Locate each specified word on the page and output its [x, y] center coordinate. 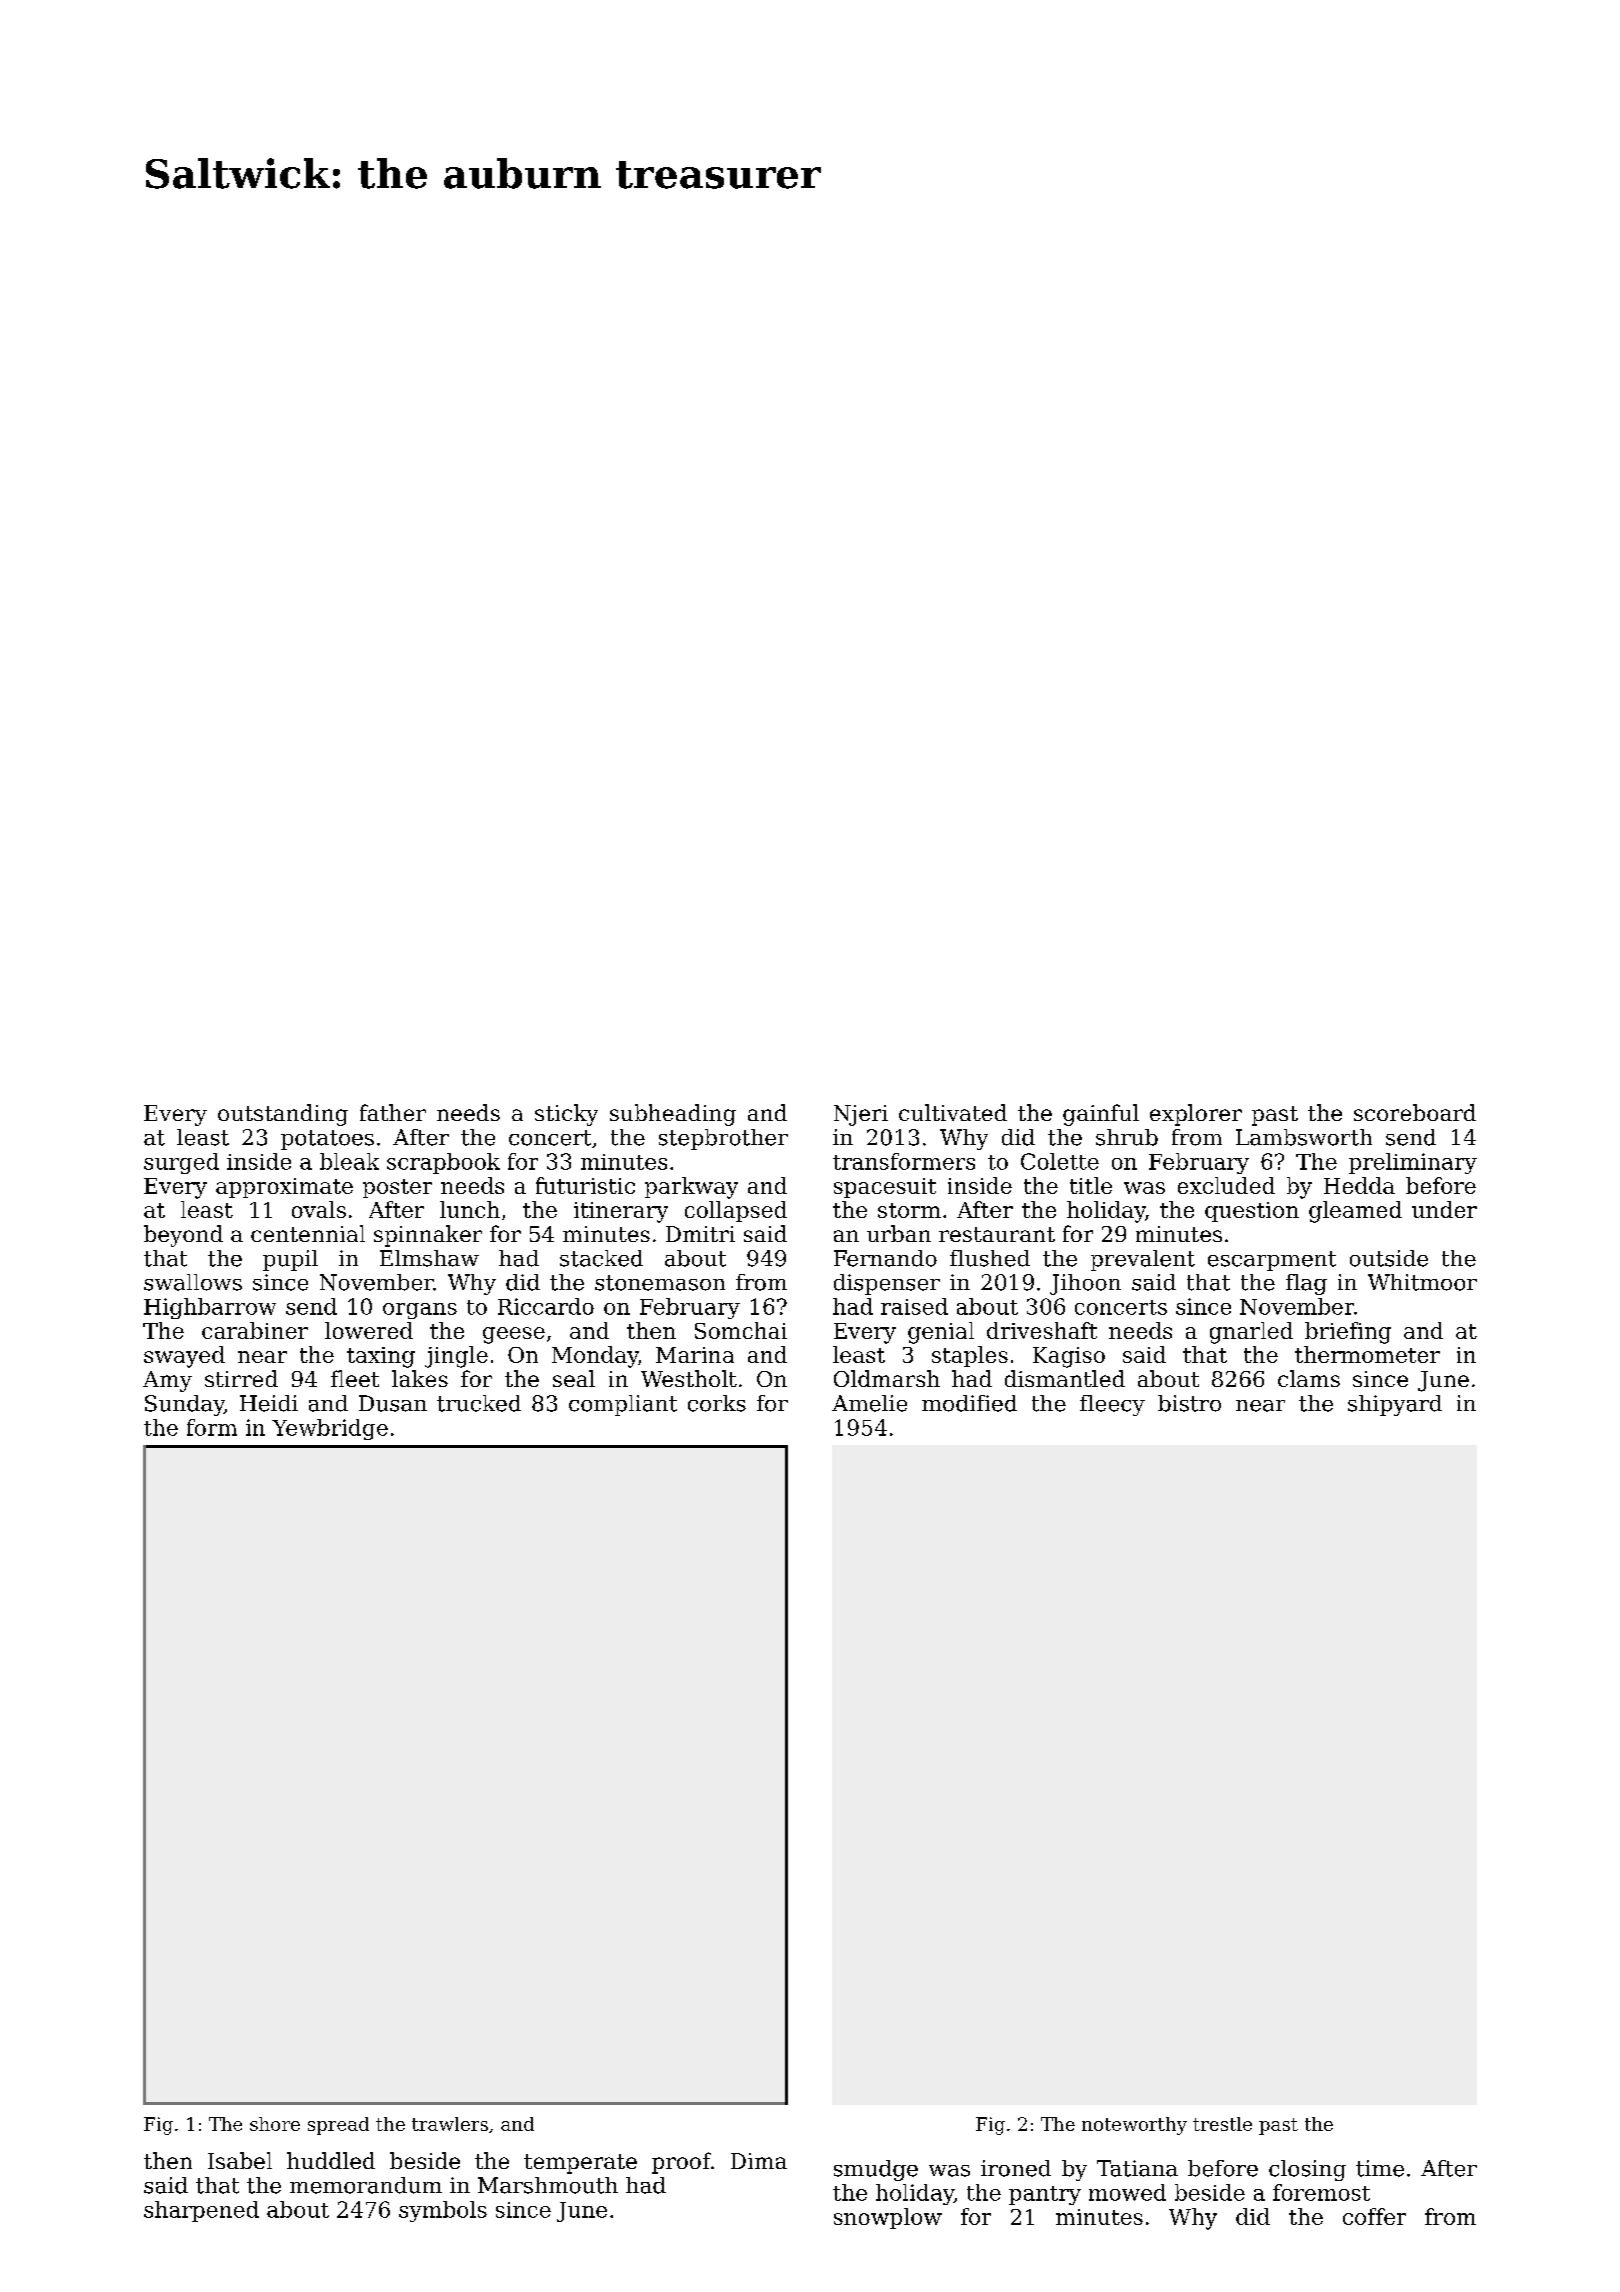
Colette [1060, 1161]
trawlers [450, 2124]
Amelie [869, 1403]
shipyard [1395, 1405]
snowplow [888, 2218]
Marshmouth [548, 2185]
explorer [1196, 1115]
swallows [193, 1282]
